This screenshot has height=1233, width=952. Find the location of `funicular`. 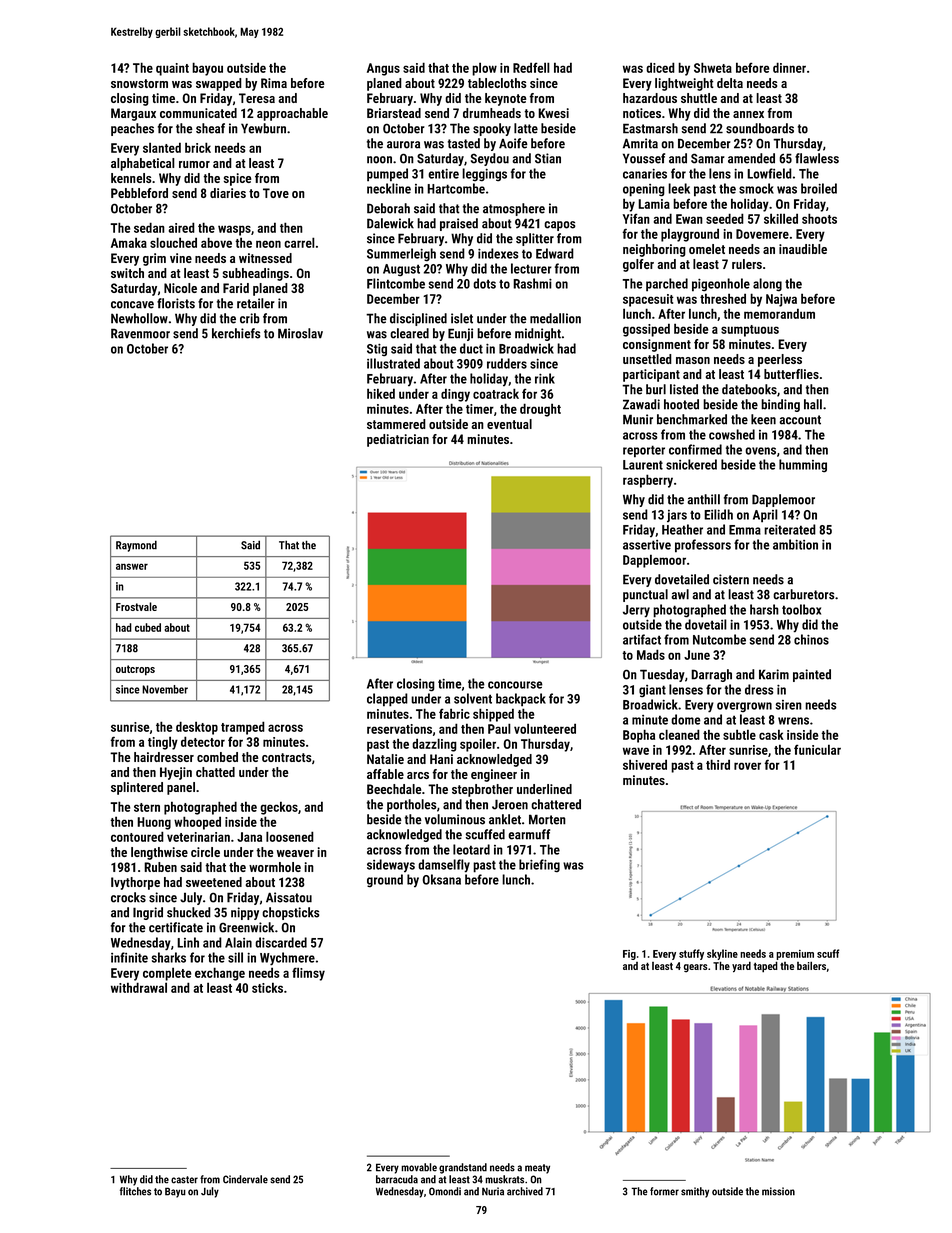

funicular is located at coordinates (817, 749).
